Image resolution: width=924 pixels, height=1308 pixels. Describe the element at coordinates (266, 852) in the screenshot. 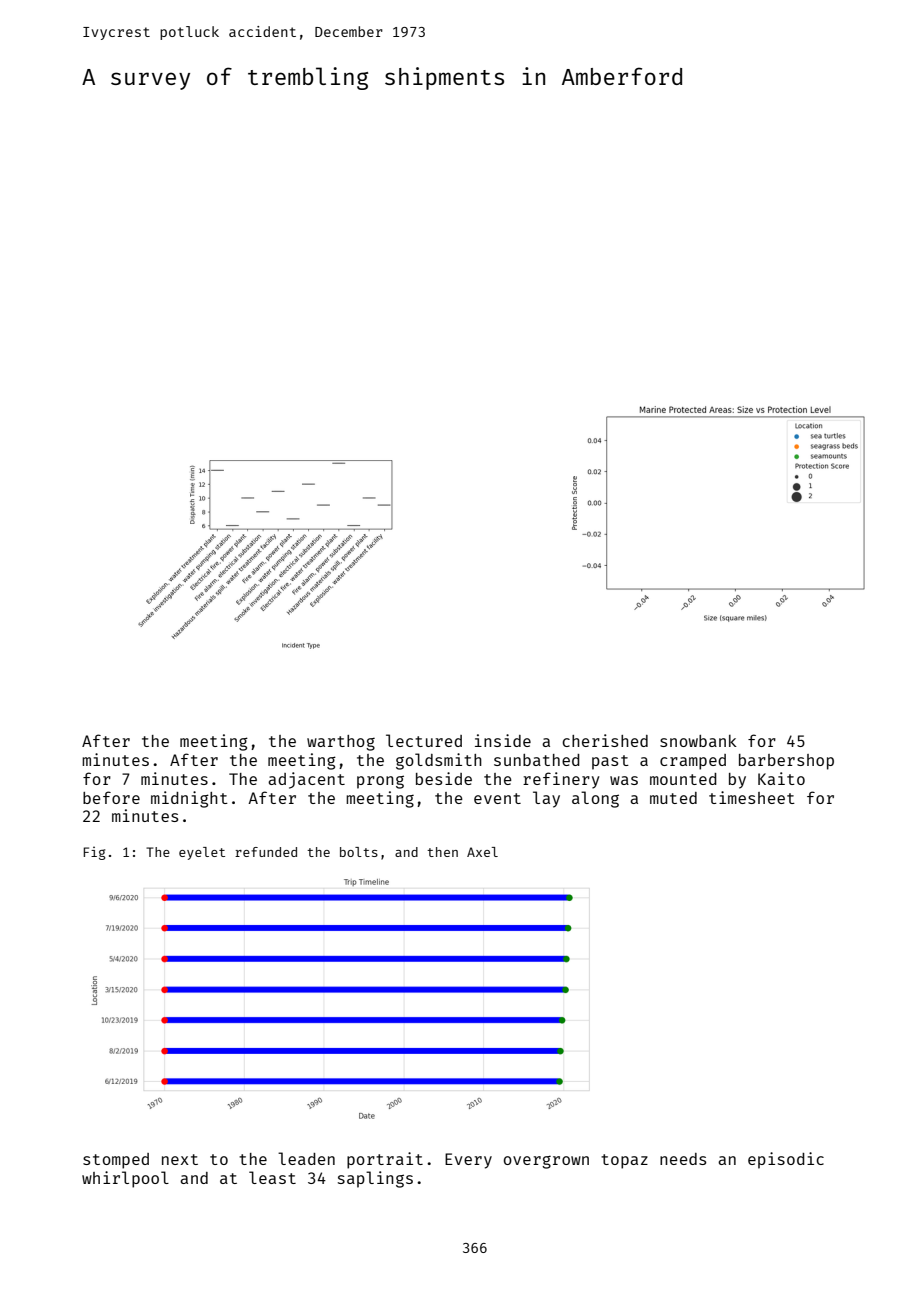

I see `refunded` at that location.
